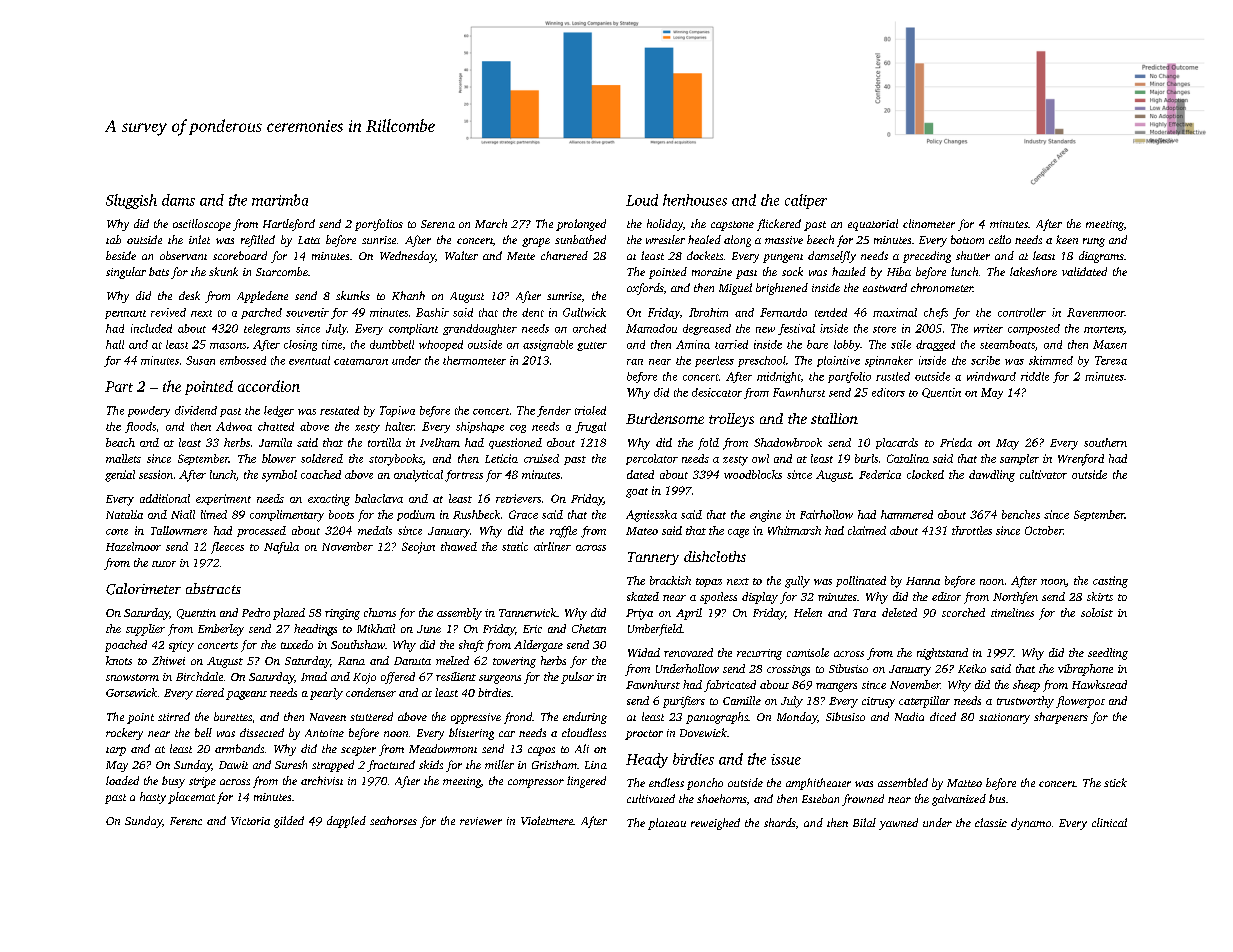  I want to click on sharpeners, so click(1061, 718).
